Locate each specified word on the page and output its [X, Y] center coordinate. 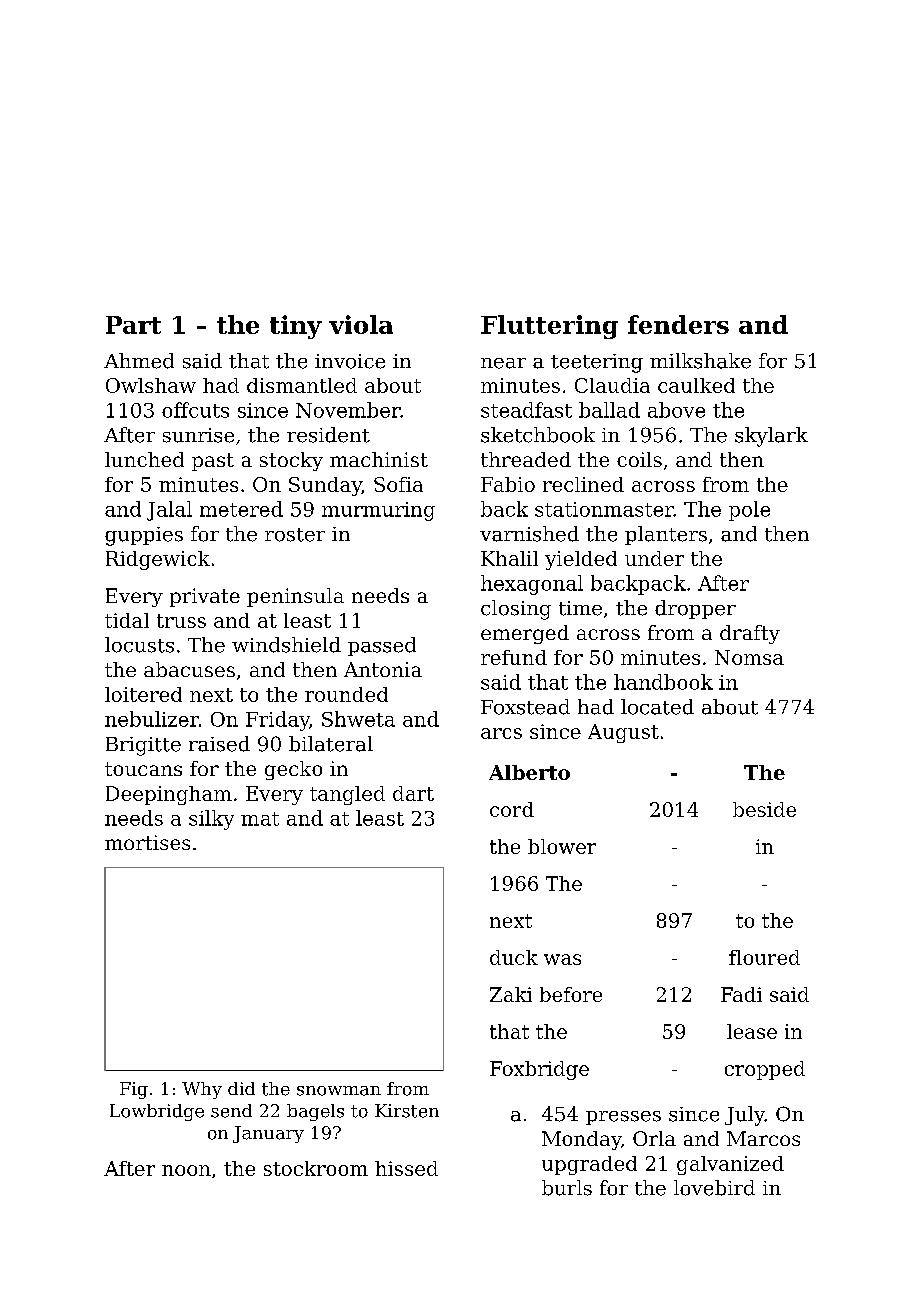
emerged [525, 634]
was [562, 959]
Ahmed [139, 361]
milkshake [700, 361]
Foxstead [525, 707]
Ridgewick [158, 560]
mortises [147, 842]
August [623, 733]
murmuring [378, 511]
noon [186, 1170]
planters [666, 535]
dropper [695, 609]
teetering [597, 363]
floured [764, 957]
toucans [143, 769]
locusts [139, 645]
